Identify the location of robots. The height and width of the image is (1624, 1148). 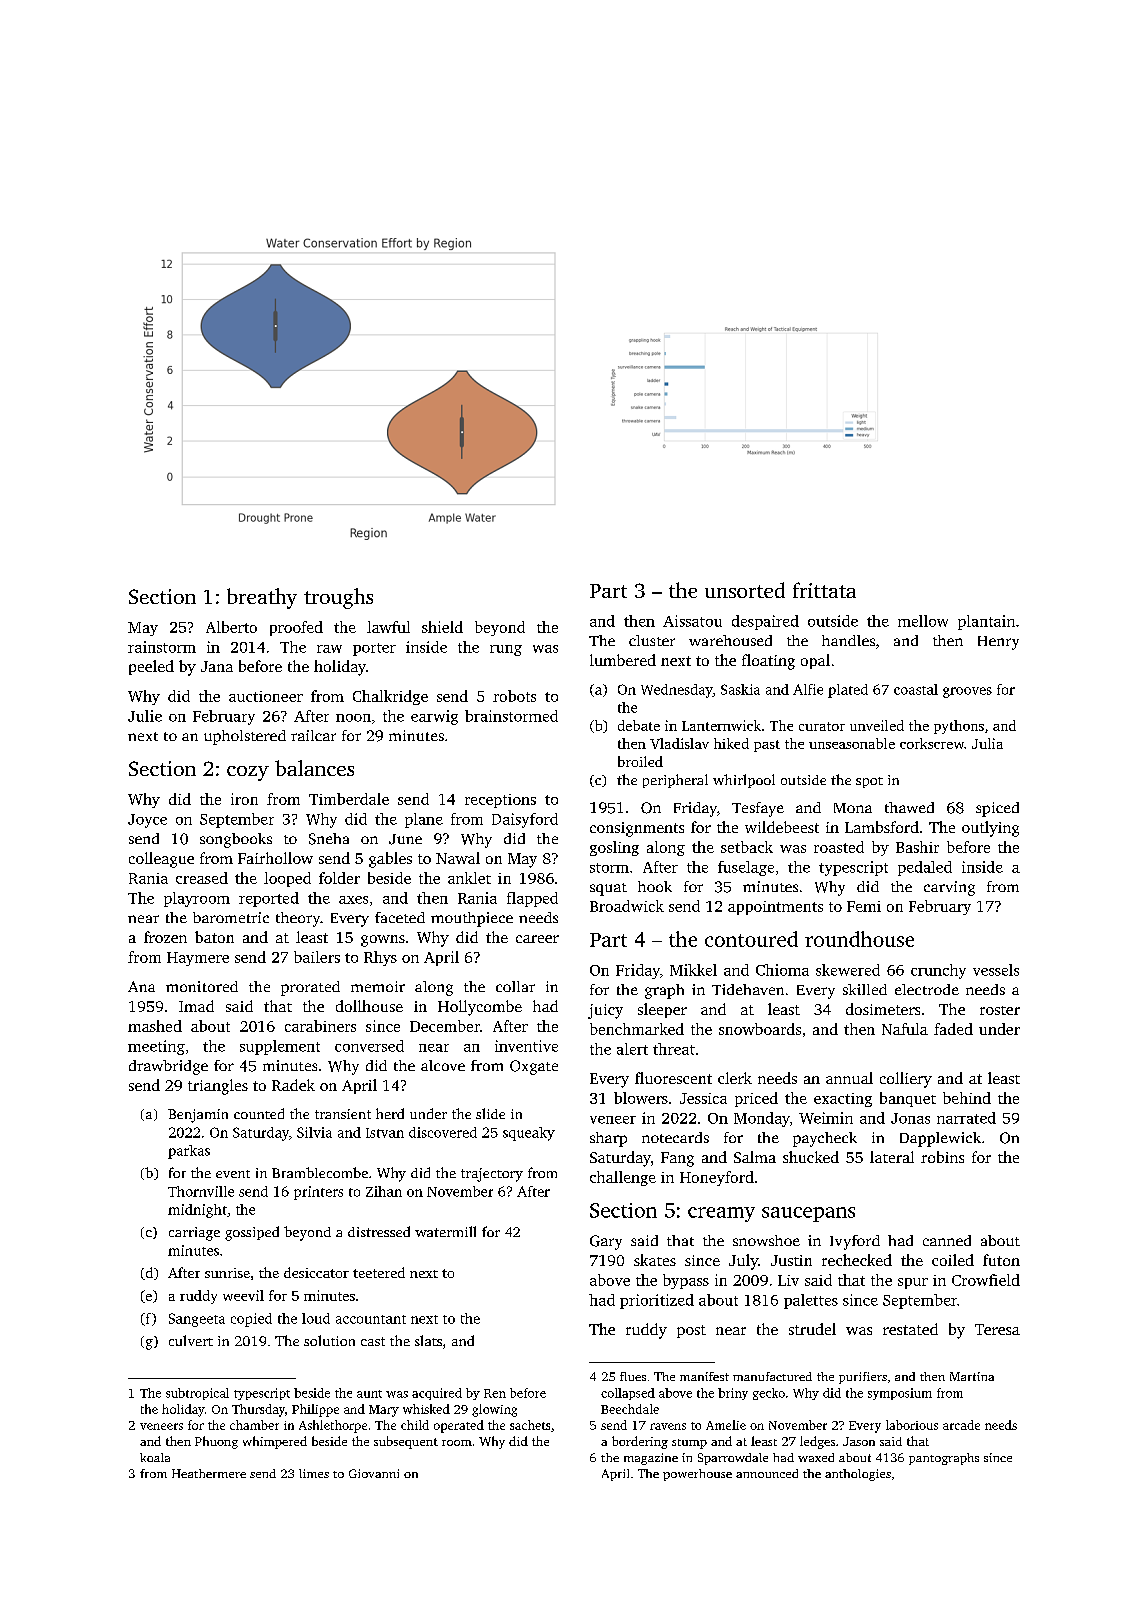
(514, 696).
